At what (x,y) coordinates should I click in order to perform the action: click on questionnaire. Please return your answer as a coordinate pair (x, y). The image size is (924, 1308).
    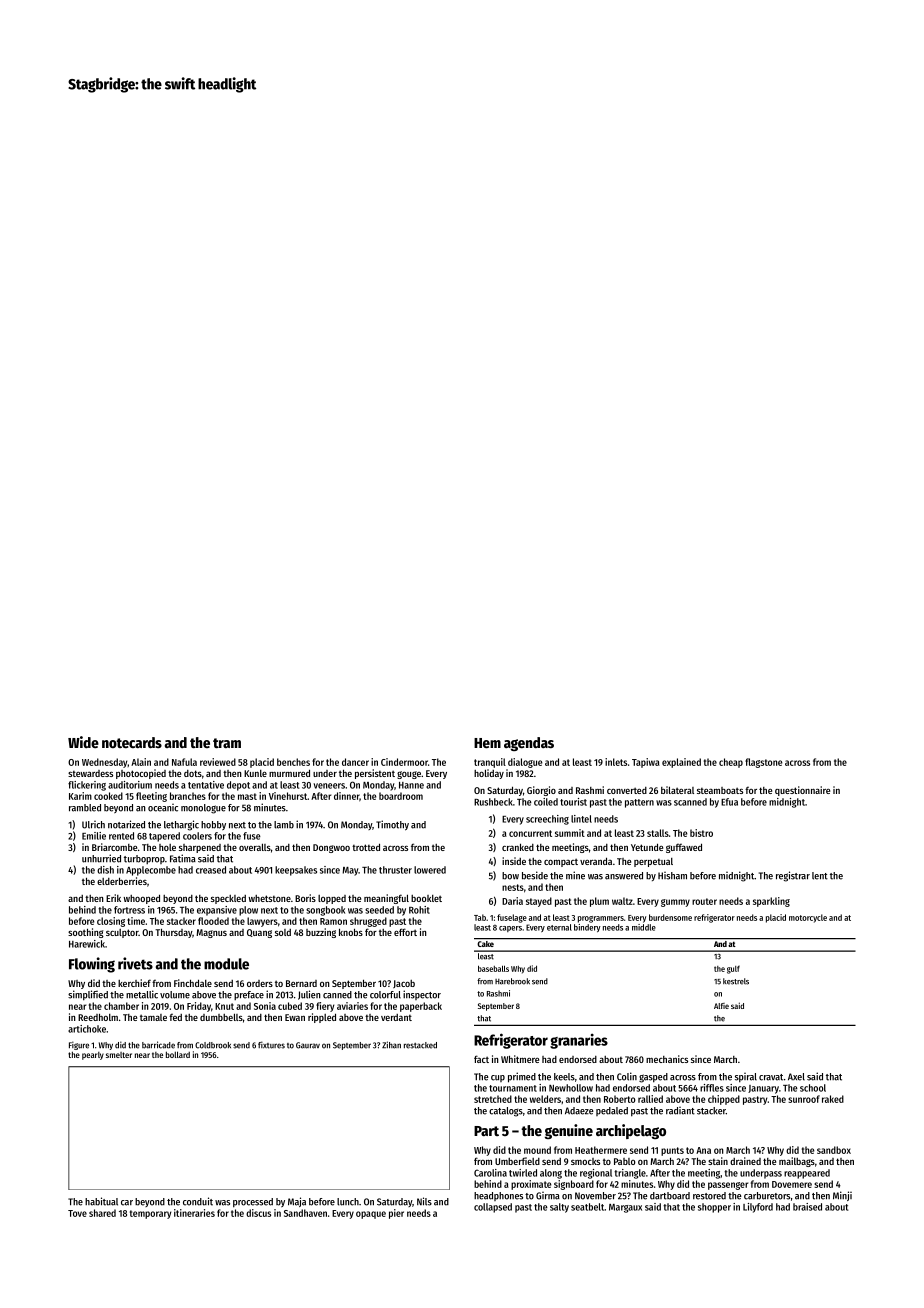
    Looking at the image, I should click on (802, 791).
